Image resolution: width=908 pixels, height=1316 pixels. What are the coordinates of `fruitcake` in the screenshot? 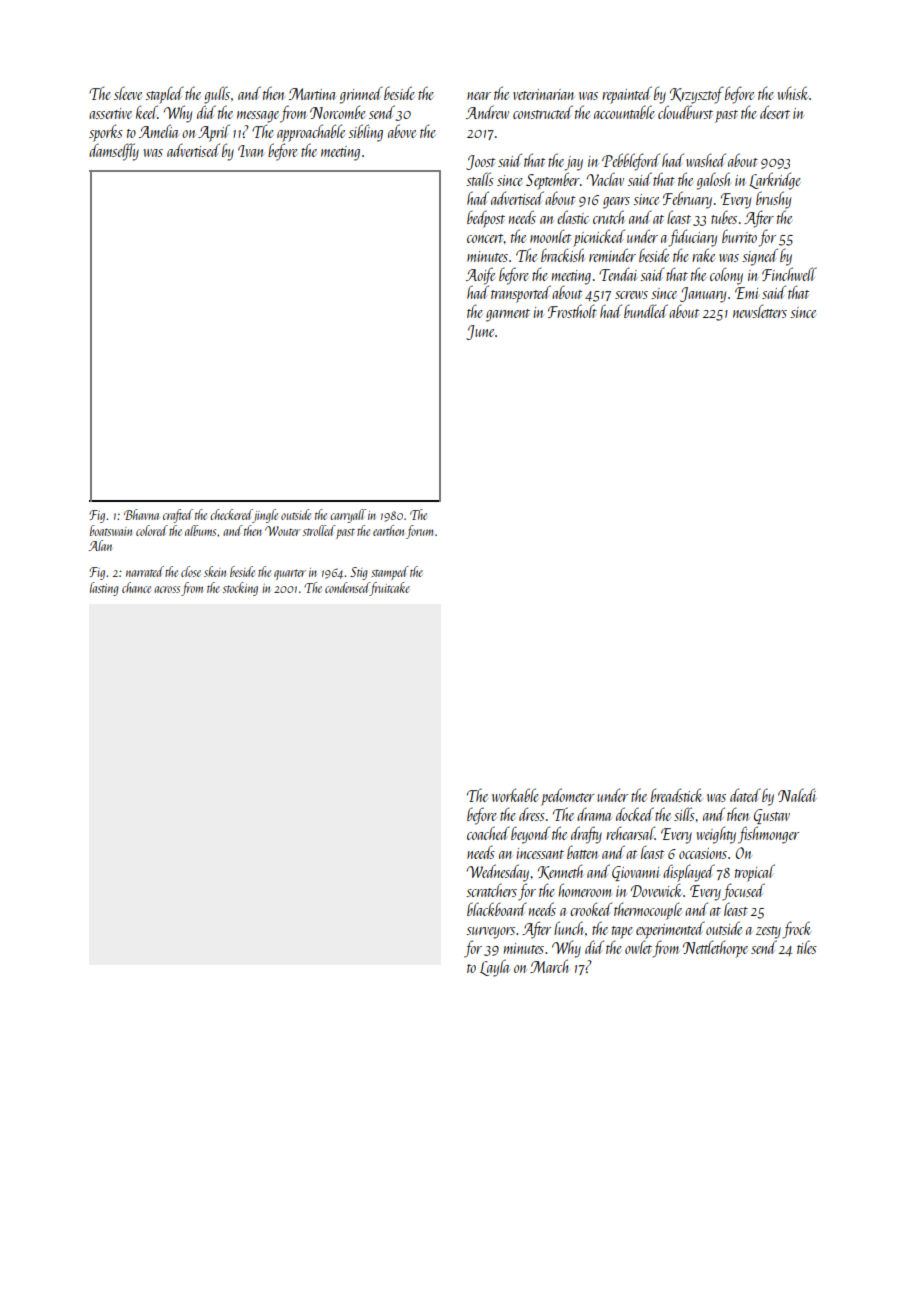 It's located at (390, 589).
